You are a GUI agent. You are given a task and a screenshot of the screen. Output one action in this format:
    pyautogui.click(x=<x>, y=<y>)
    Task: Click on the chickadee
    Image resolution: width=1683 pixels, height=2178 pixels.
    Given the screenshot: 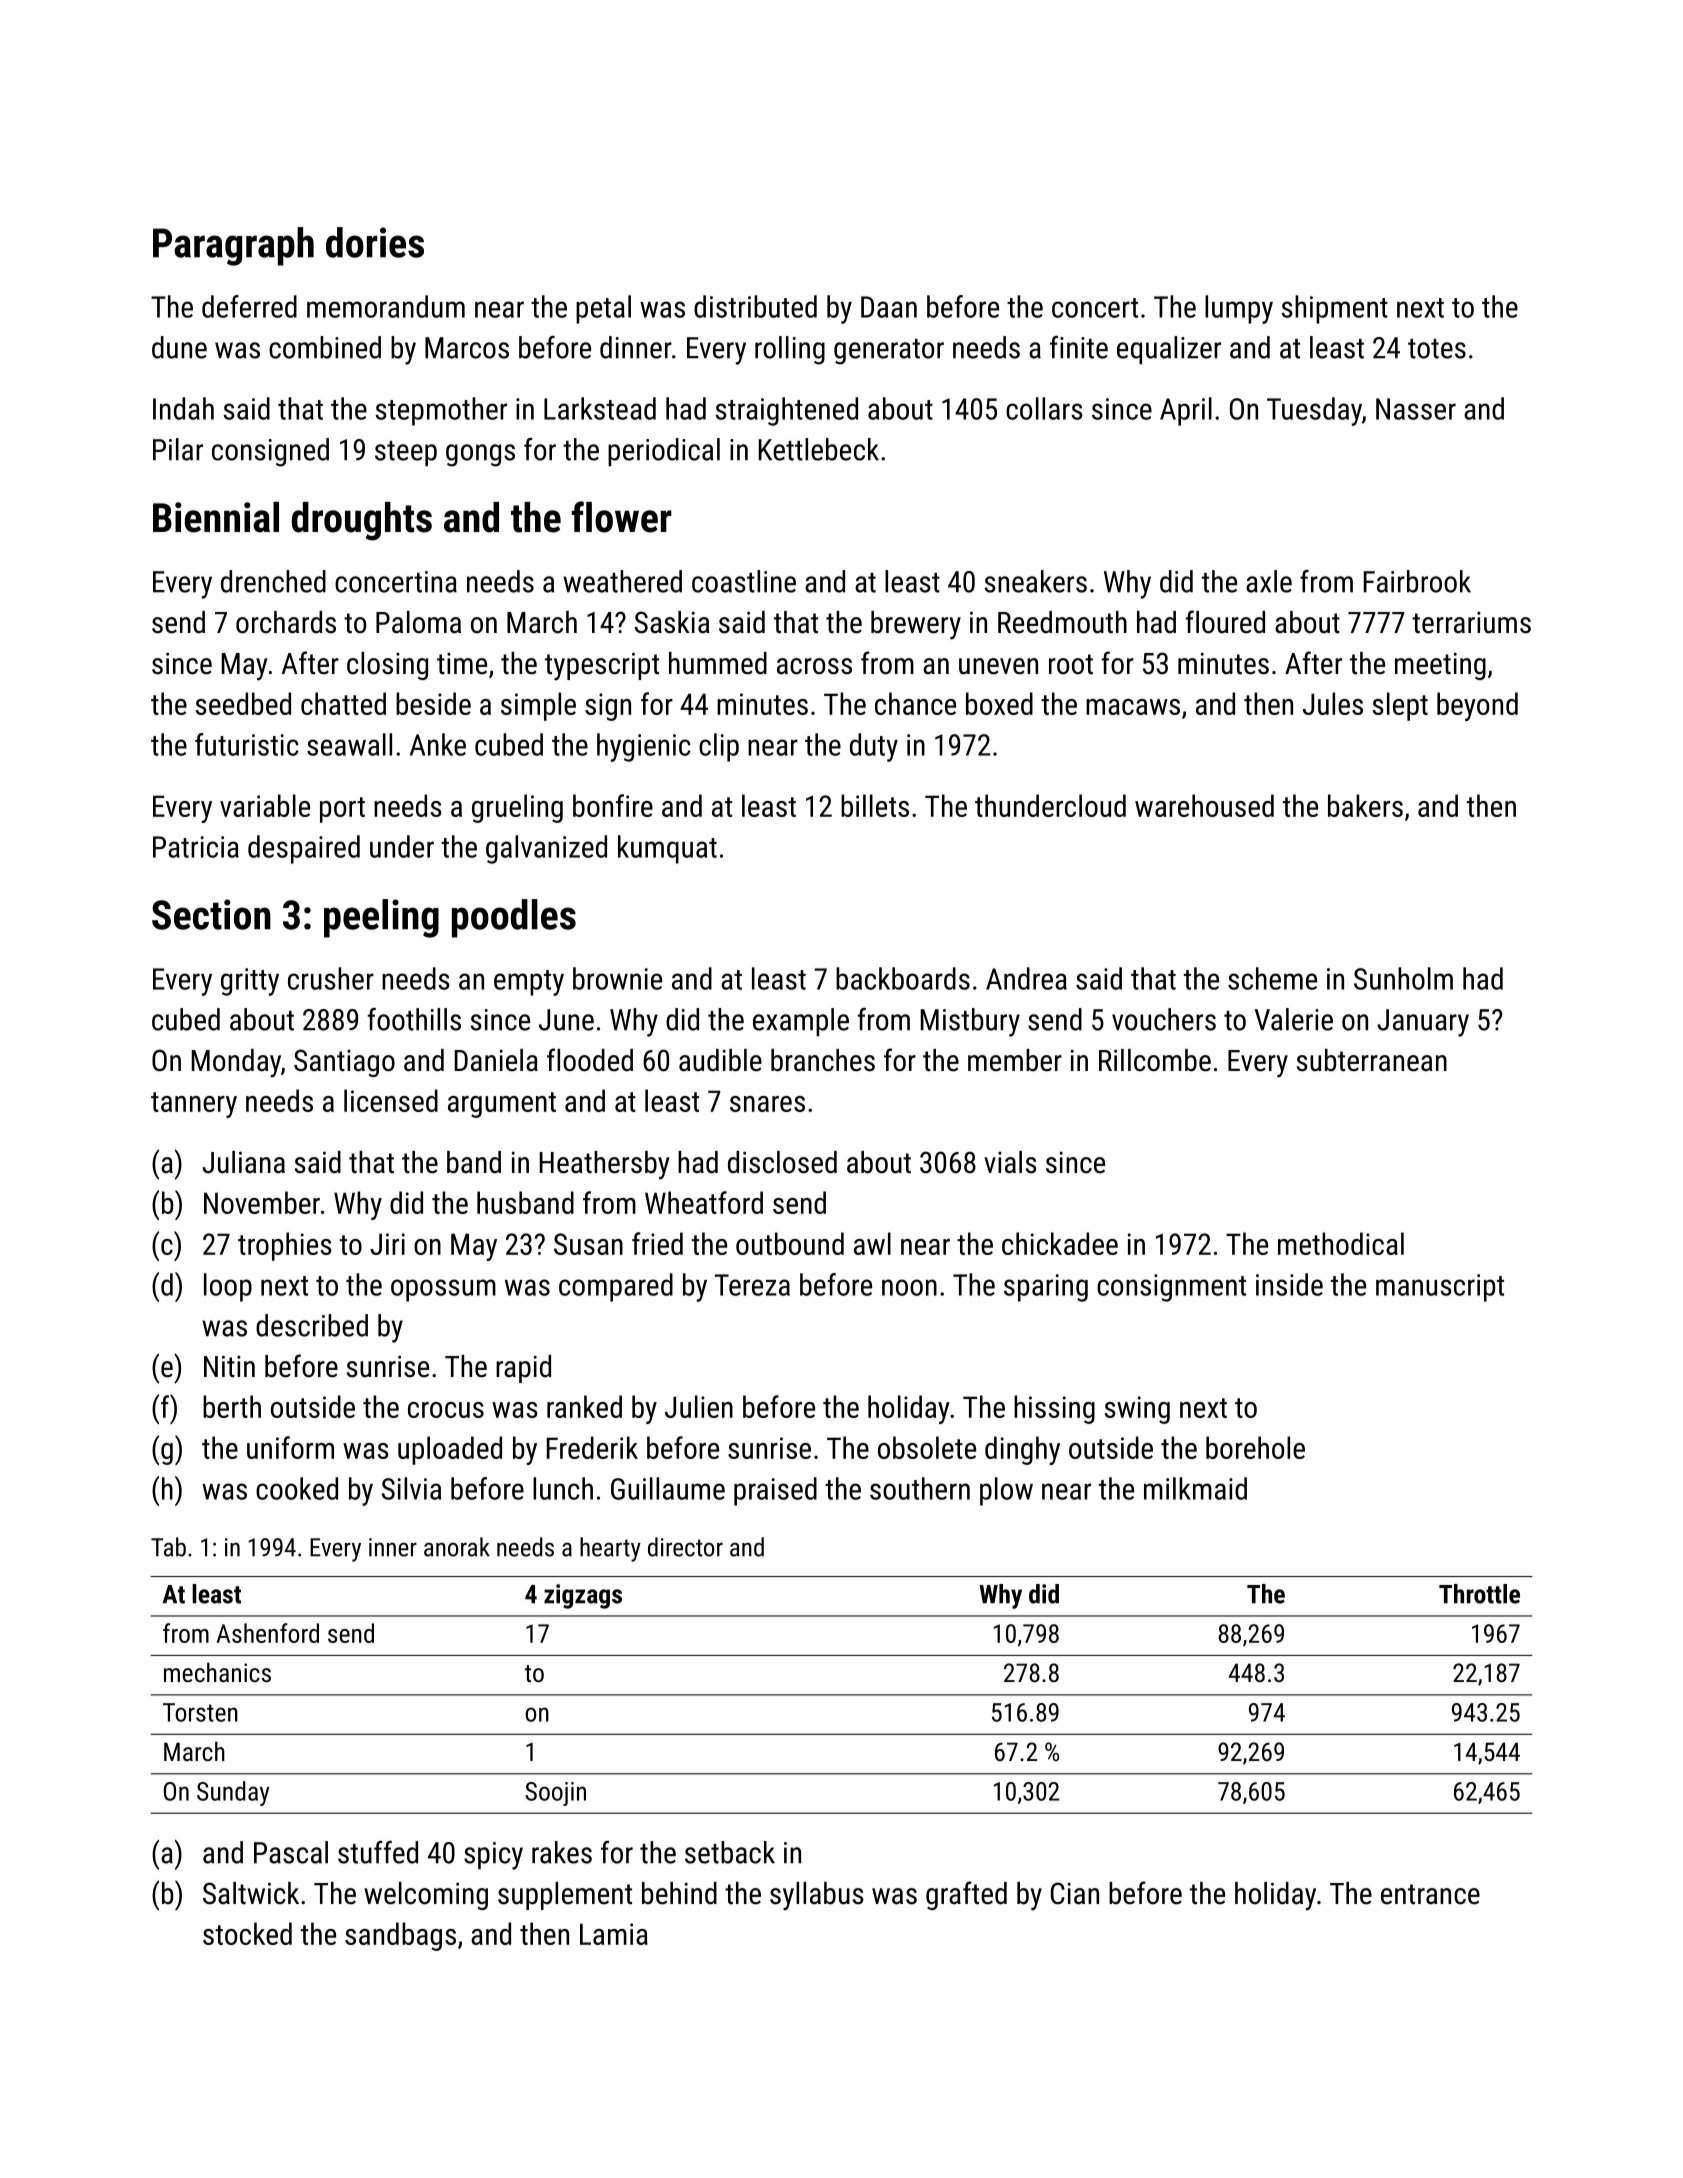 What is the action you would take?
    pyautogui.click(x=1060, y=1243)
